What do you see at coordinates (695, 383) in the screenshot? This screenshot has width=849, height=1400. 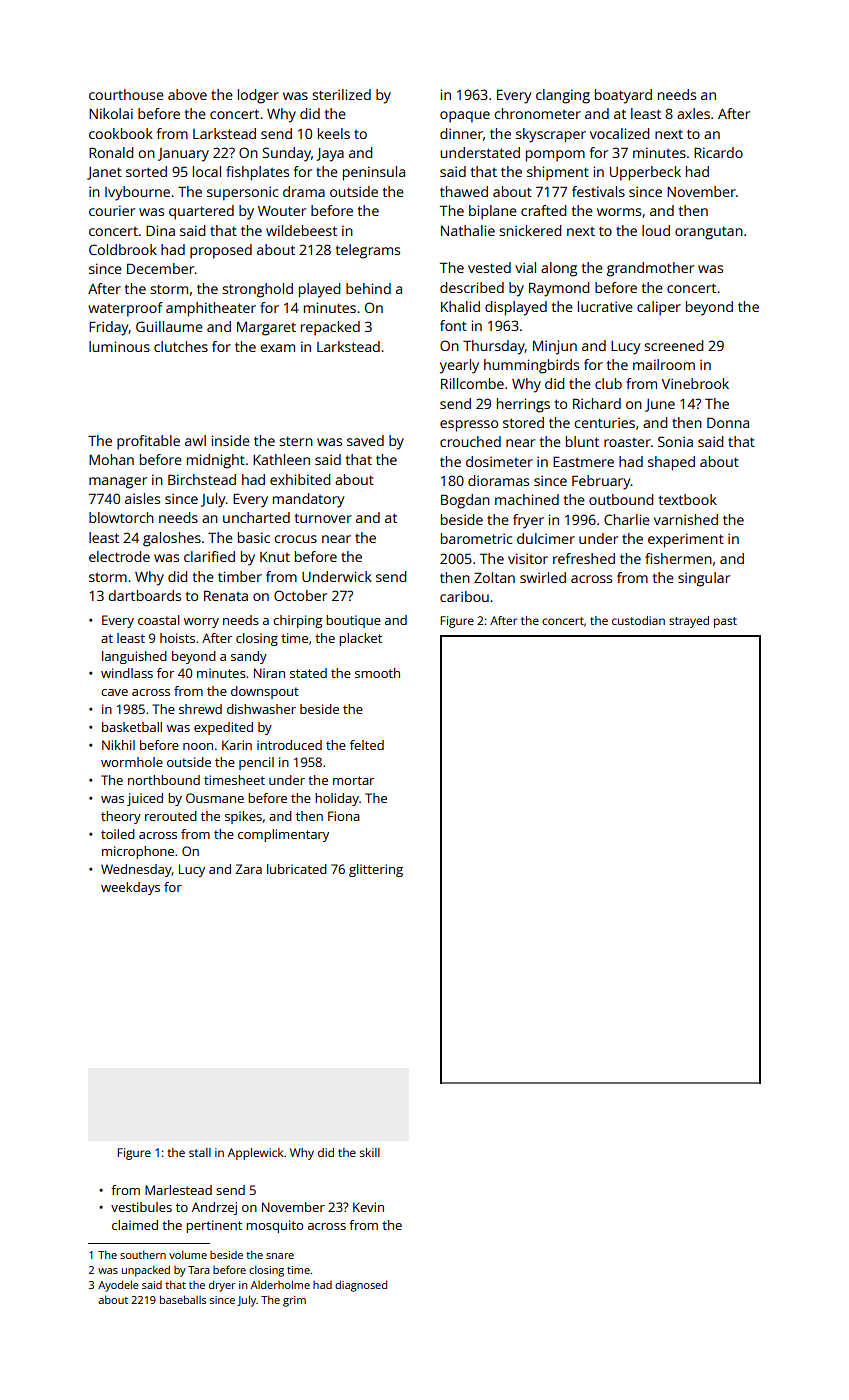 I see `Vinebrook` at bounding box center [695, 383].
